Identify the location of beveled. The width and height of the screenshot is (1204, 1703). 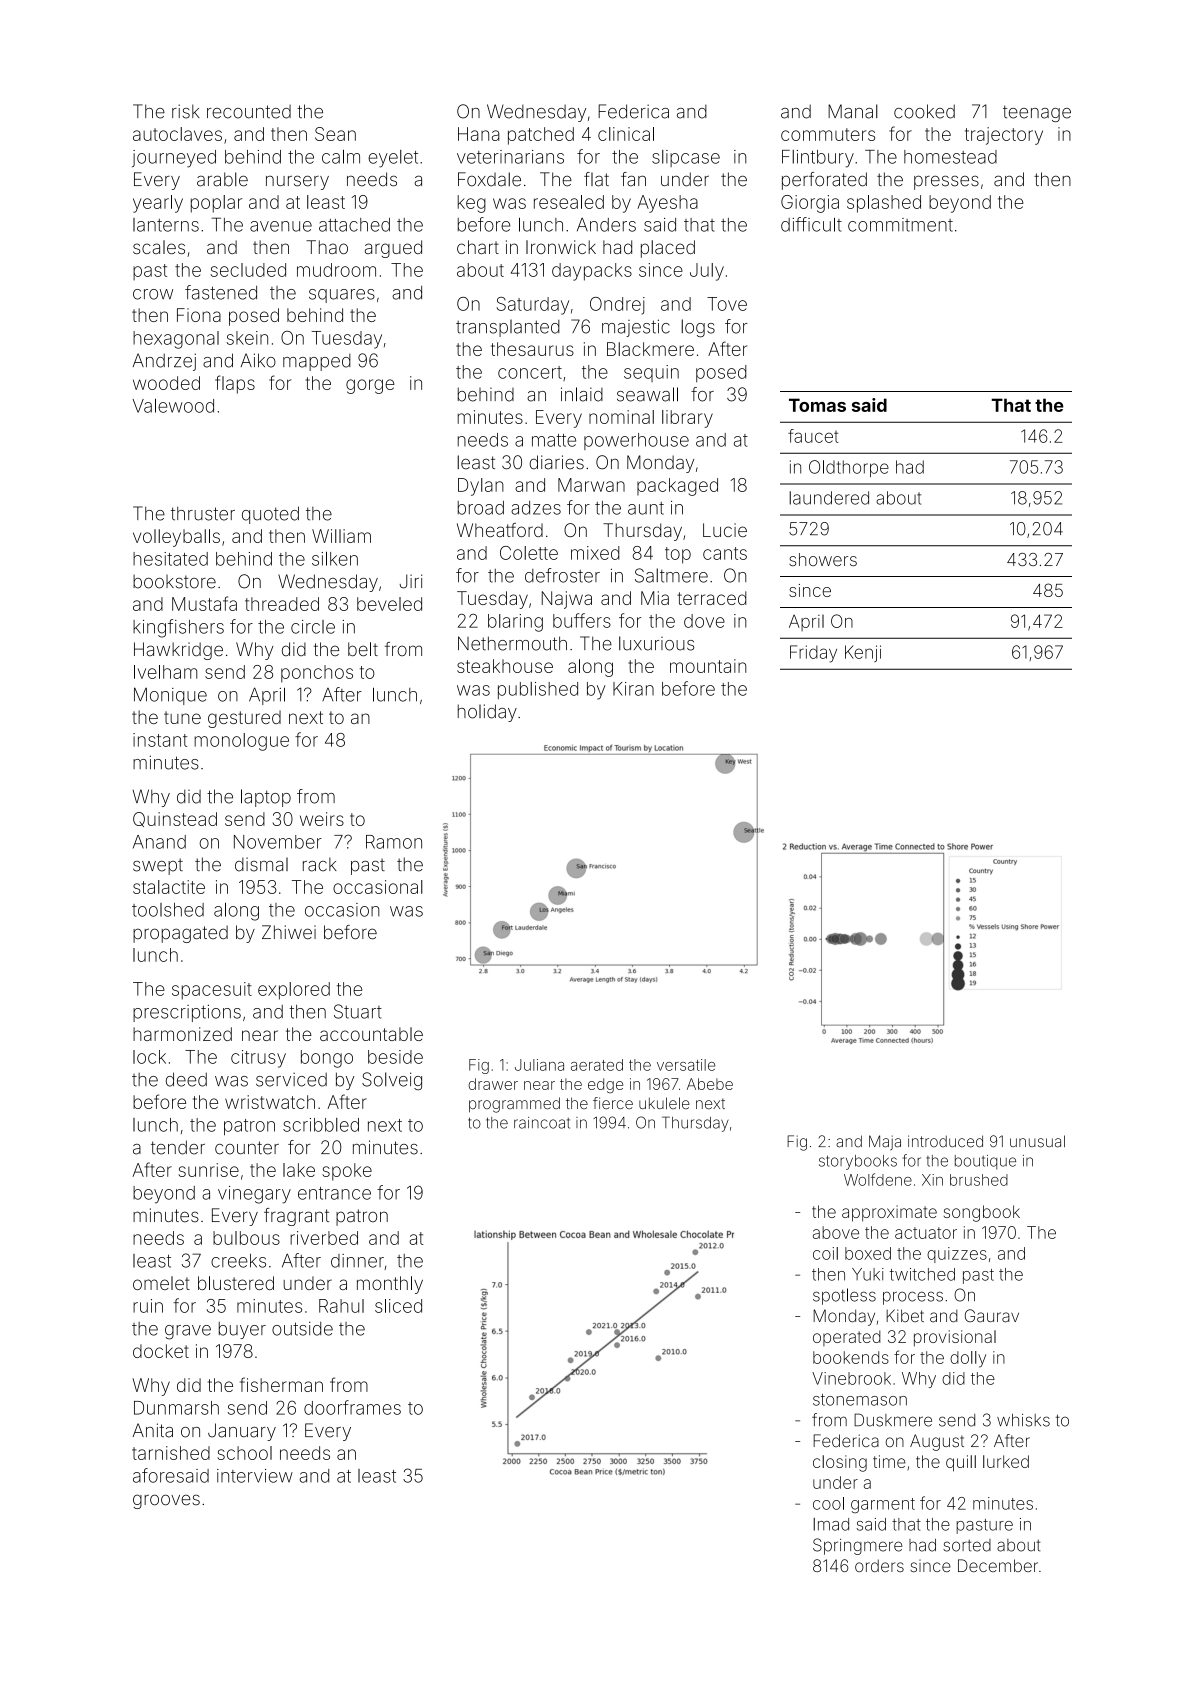
(389, 604).
